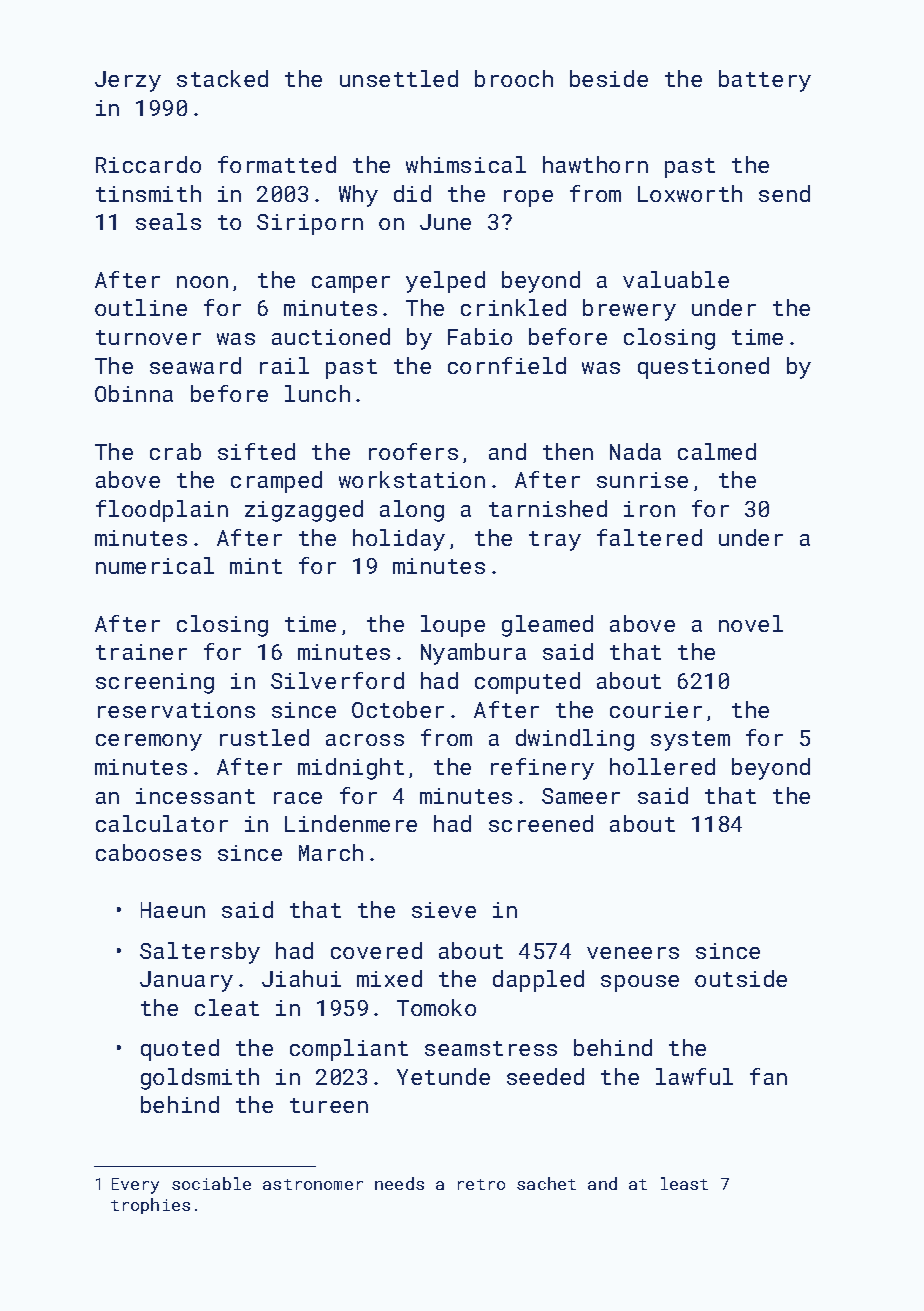 Image resolution: width=924 pixels, height=1311 pixels. I want to click on compliant, so click(349, 1050).
